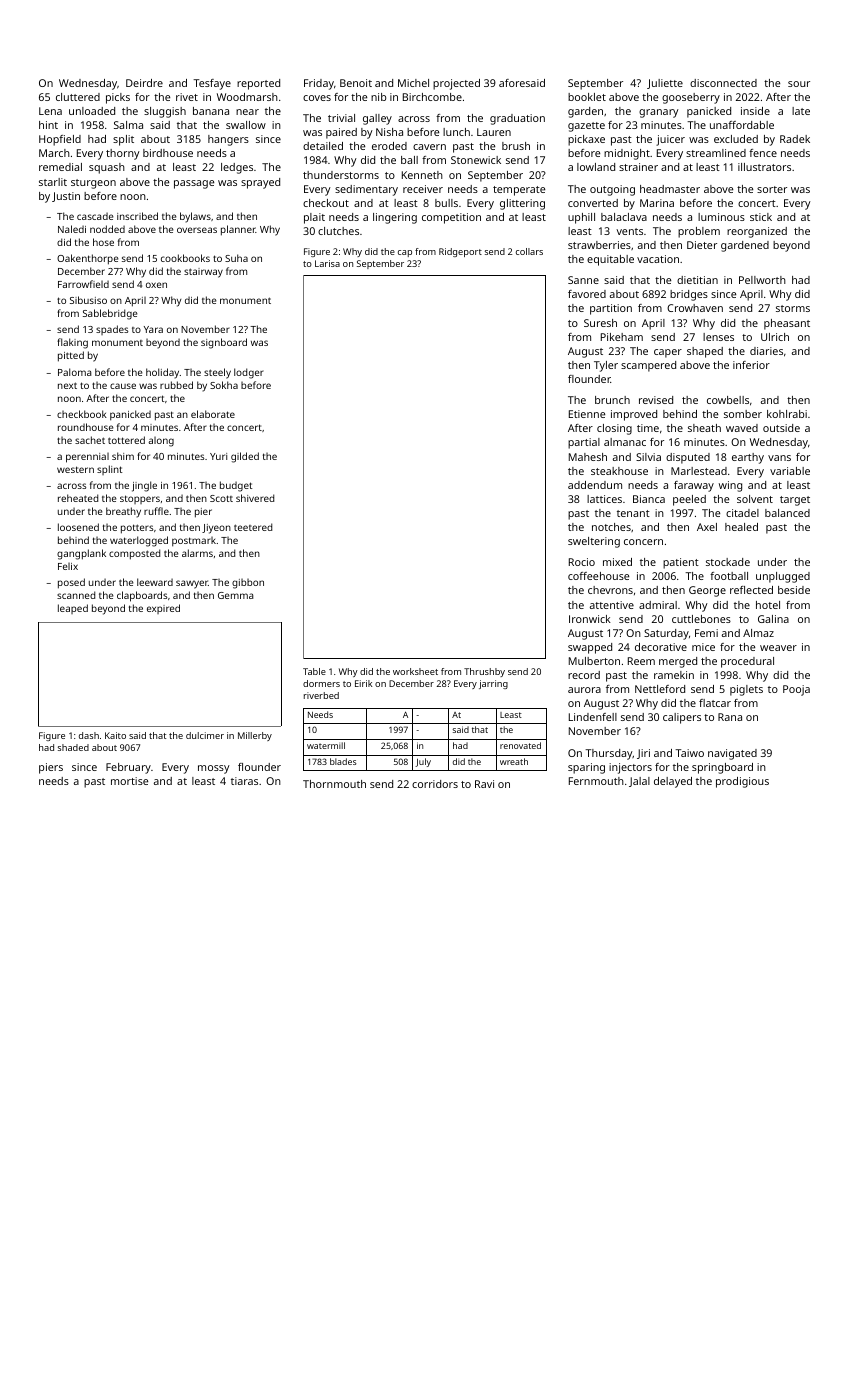  Describe the element at coordinates (129, 781) in the screenshot. I see `mortise` at that location.
